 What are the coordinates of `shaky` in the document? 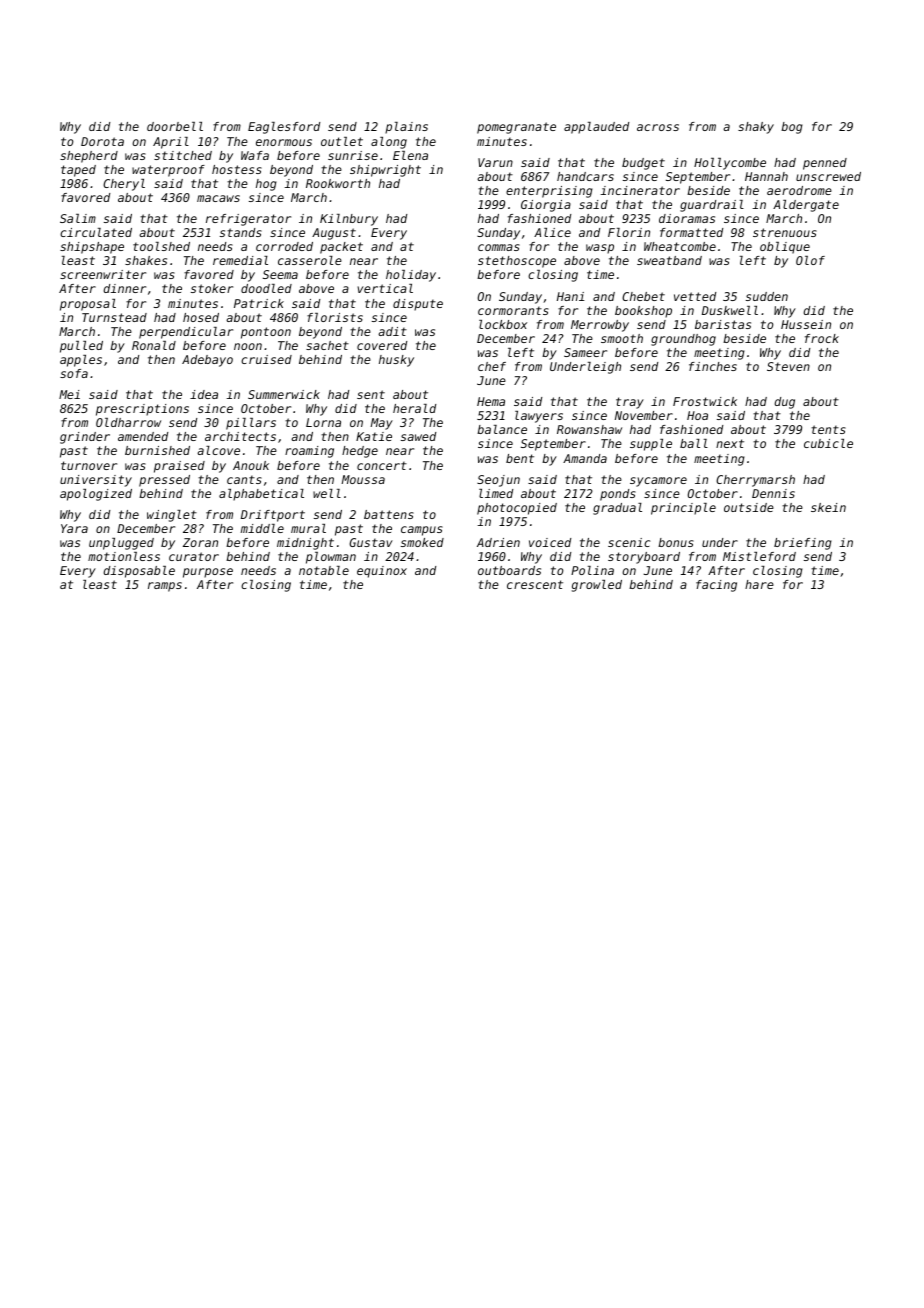 It's located at (756, 128).
